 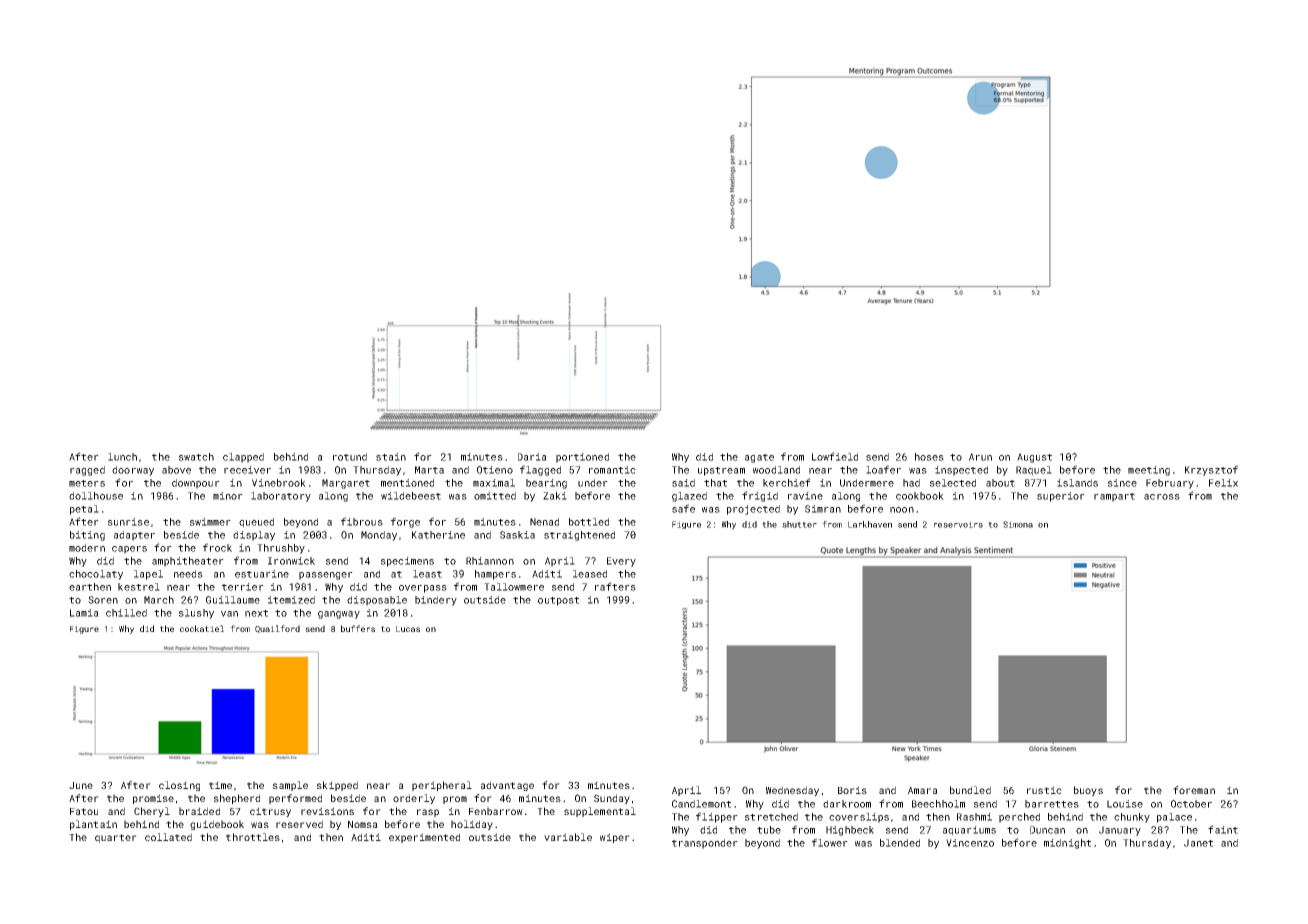 What do you see at coordinates (408, 629) in the screenshot?
I see `Lucas` at bounding box center [408, 629].
